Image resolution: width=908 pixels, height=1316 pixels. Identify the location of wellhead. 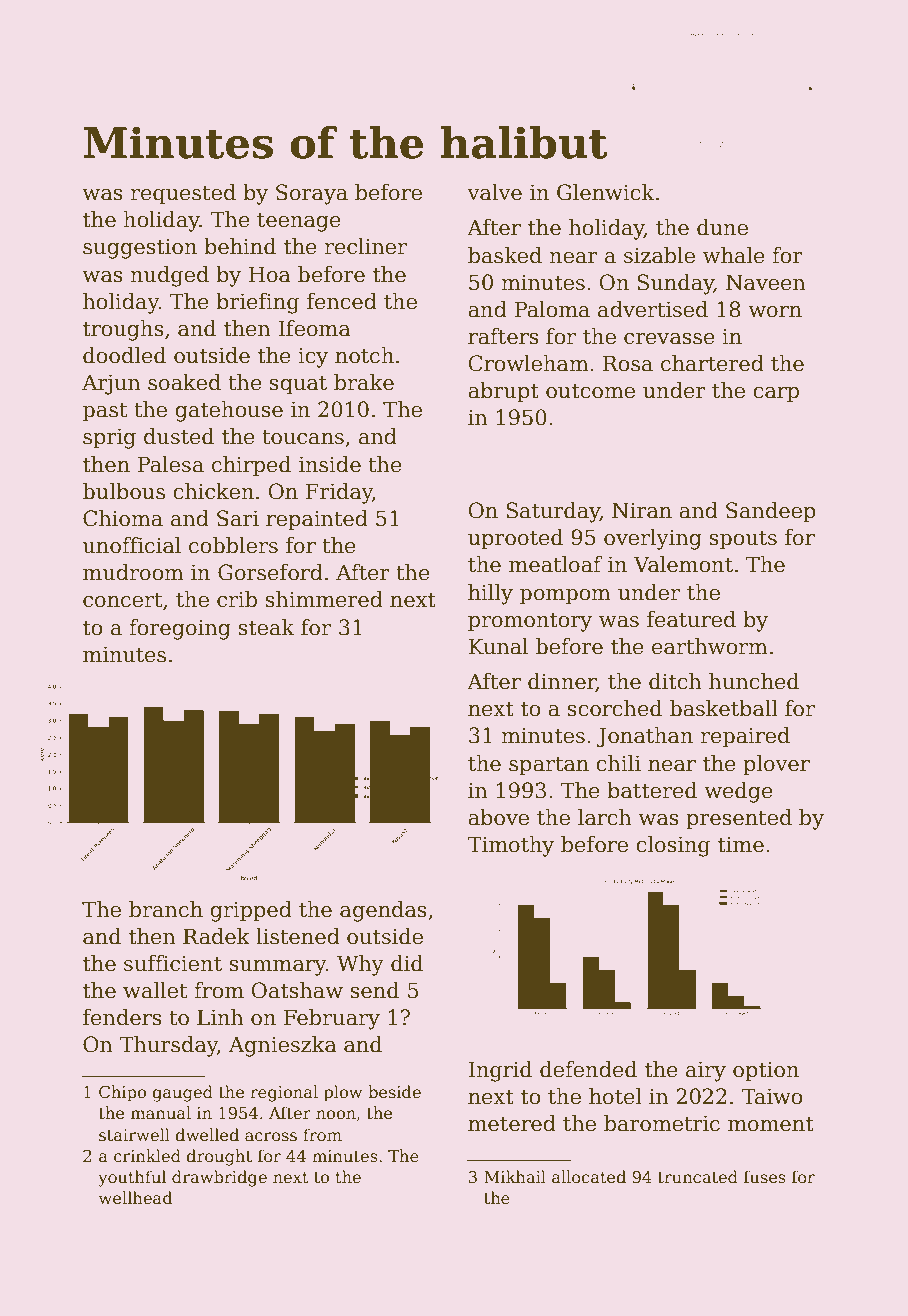
(136, 1198).
